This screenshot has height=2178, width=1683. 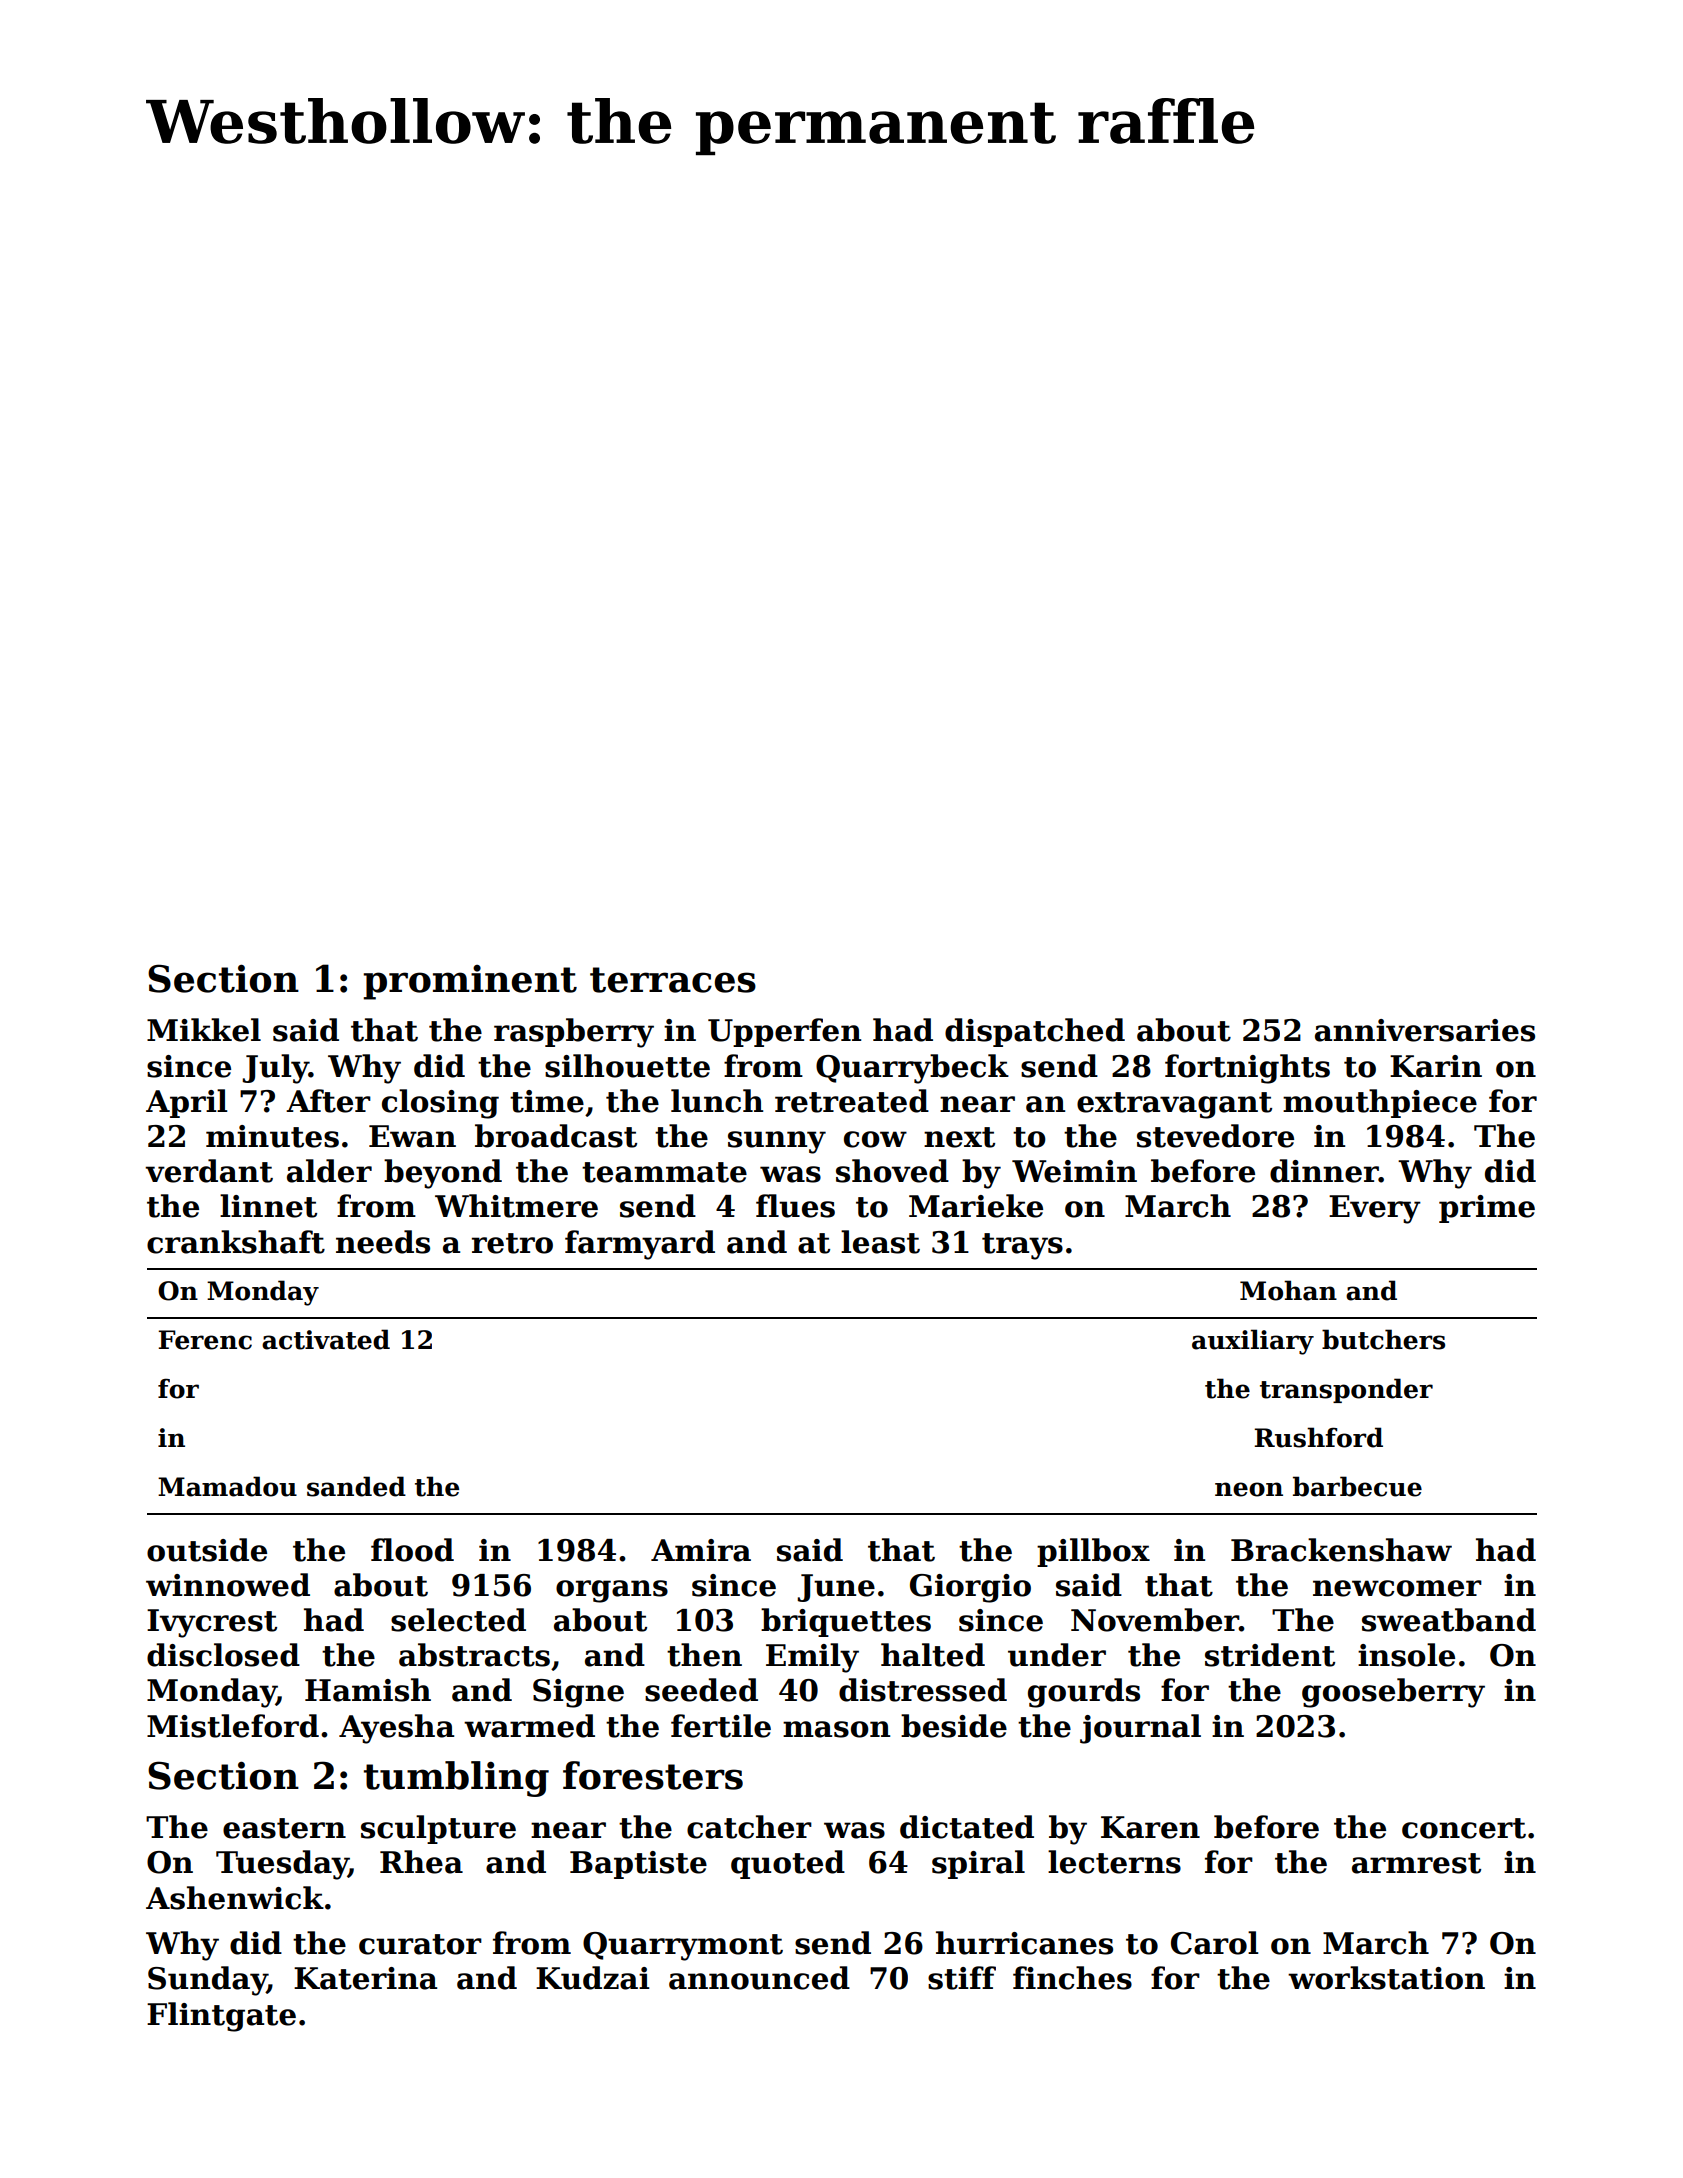 I want to click on Mikkel, so click(x=204, y=1030).
